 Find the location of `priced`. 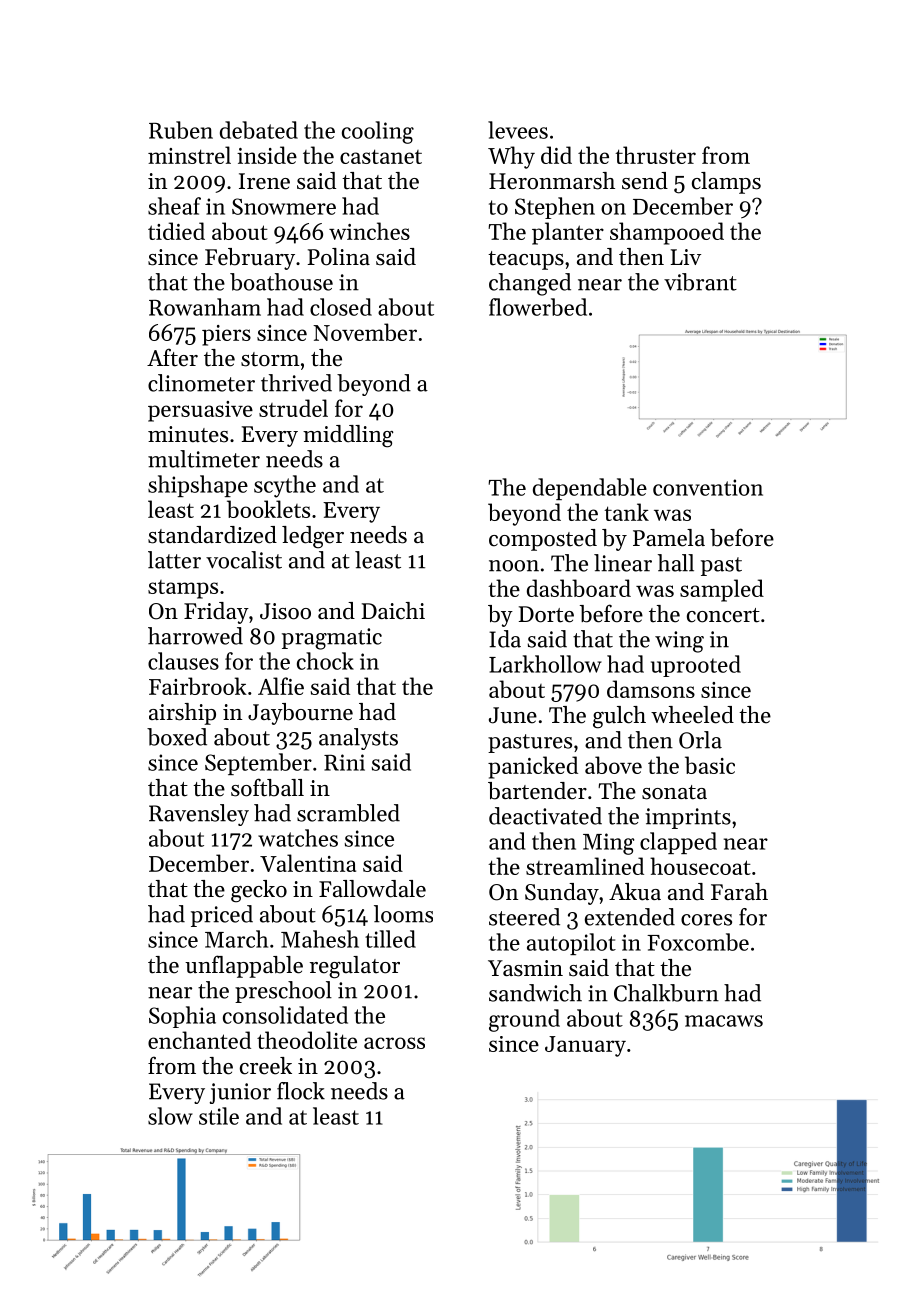

priced is located at coordinates (222, 916).
